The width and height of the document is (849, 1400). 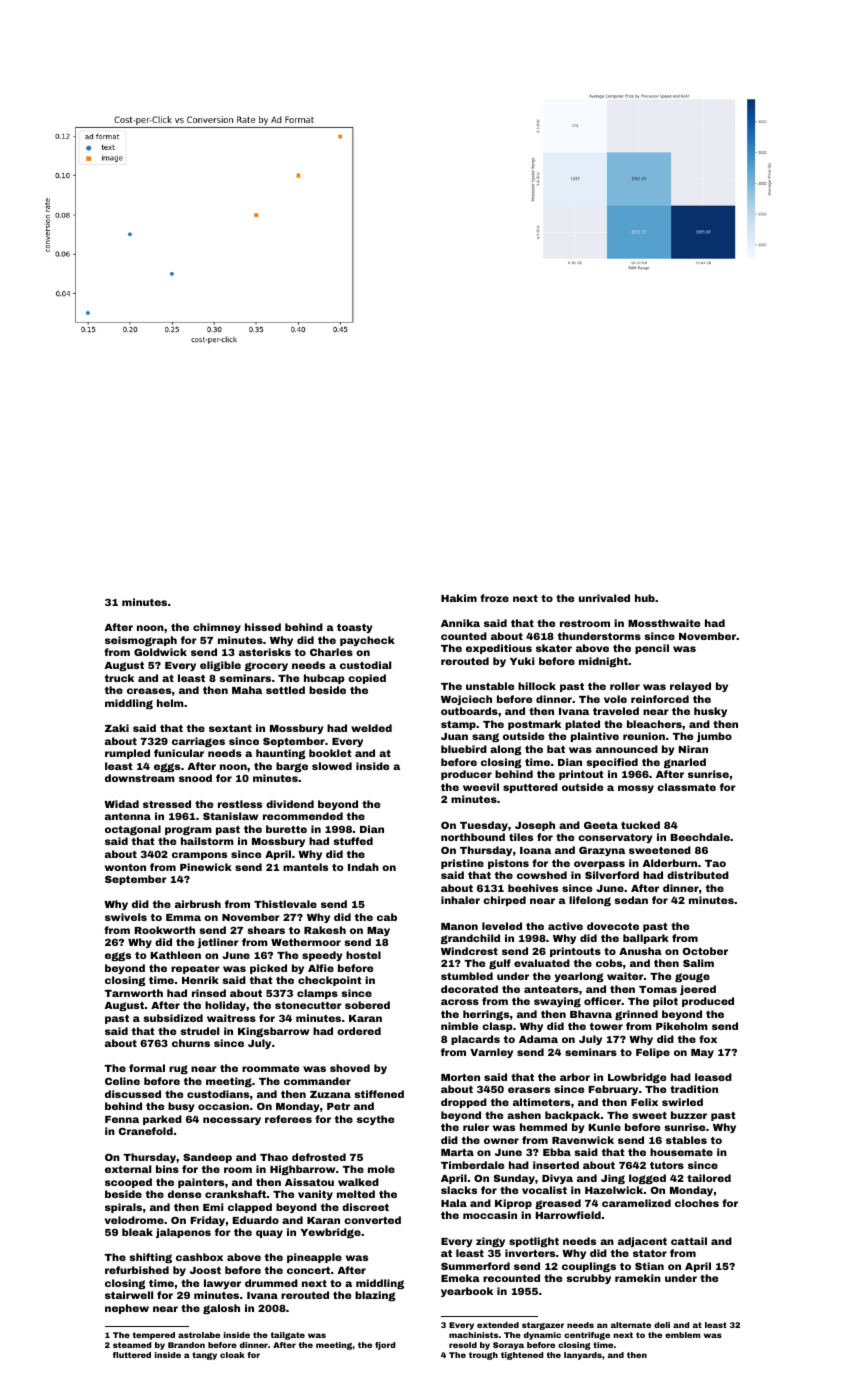 I want to click on Soraya, so click(x=508, y=1346).
